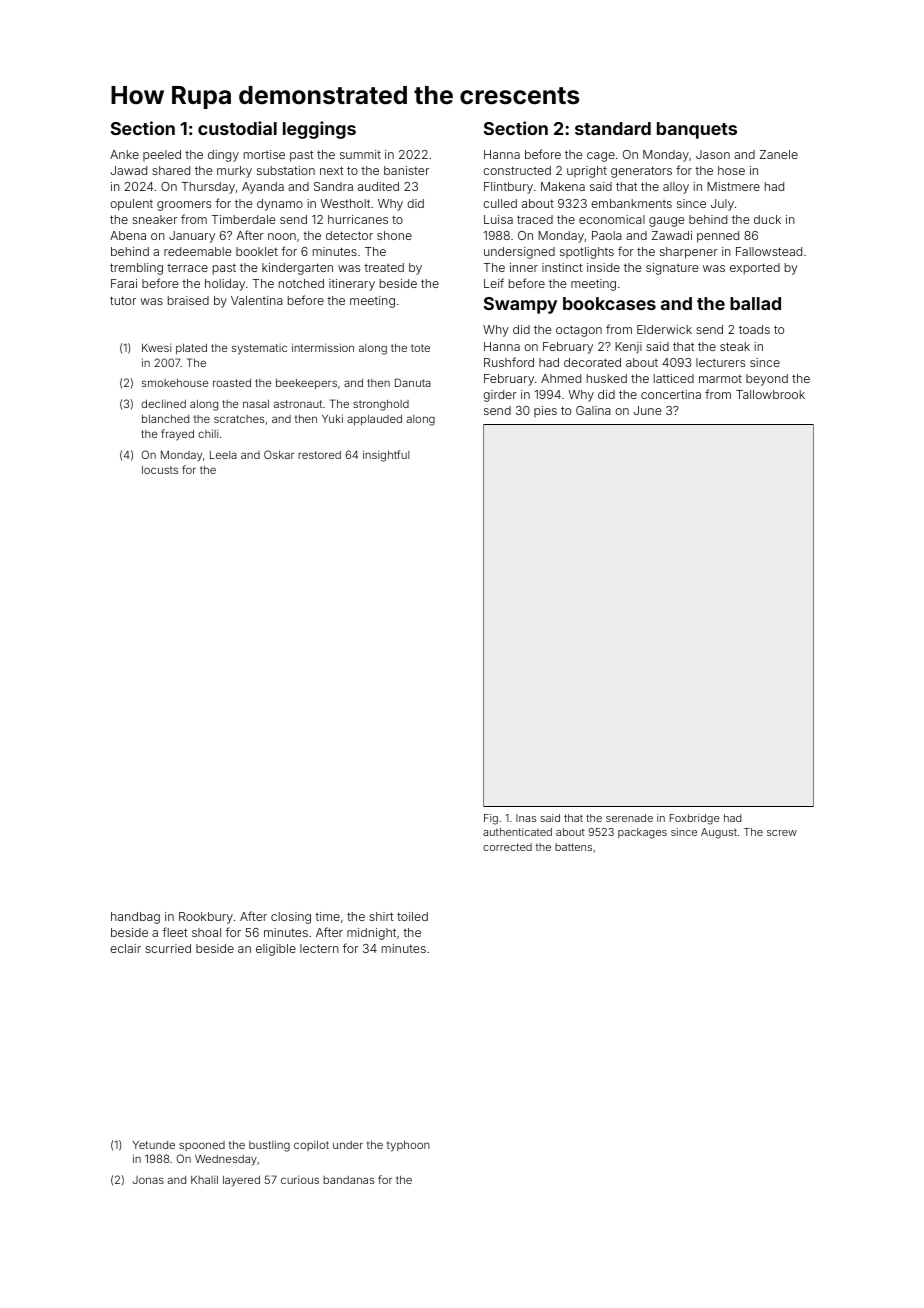 Image resolution: width=924 pixels, height=1308 pixels. Describe the element at coordinates (782, 833) in the screenshot. I see `screw` at that location.
